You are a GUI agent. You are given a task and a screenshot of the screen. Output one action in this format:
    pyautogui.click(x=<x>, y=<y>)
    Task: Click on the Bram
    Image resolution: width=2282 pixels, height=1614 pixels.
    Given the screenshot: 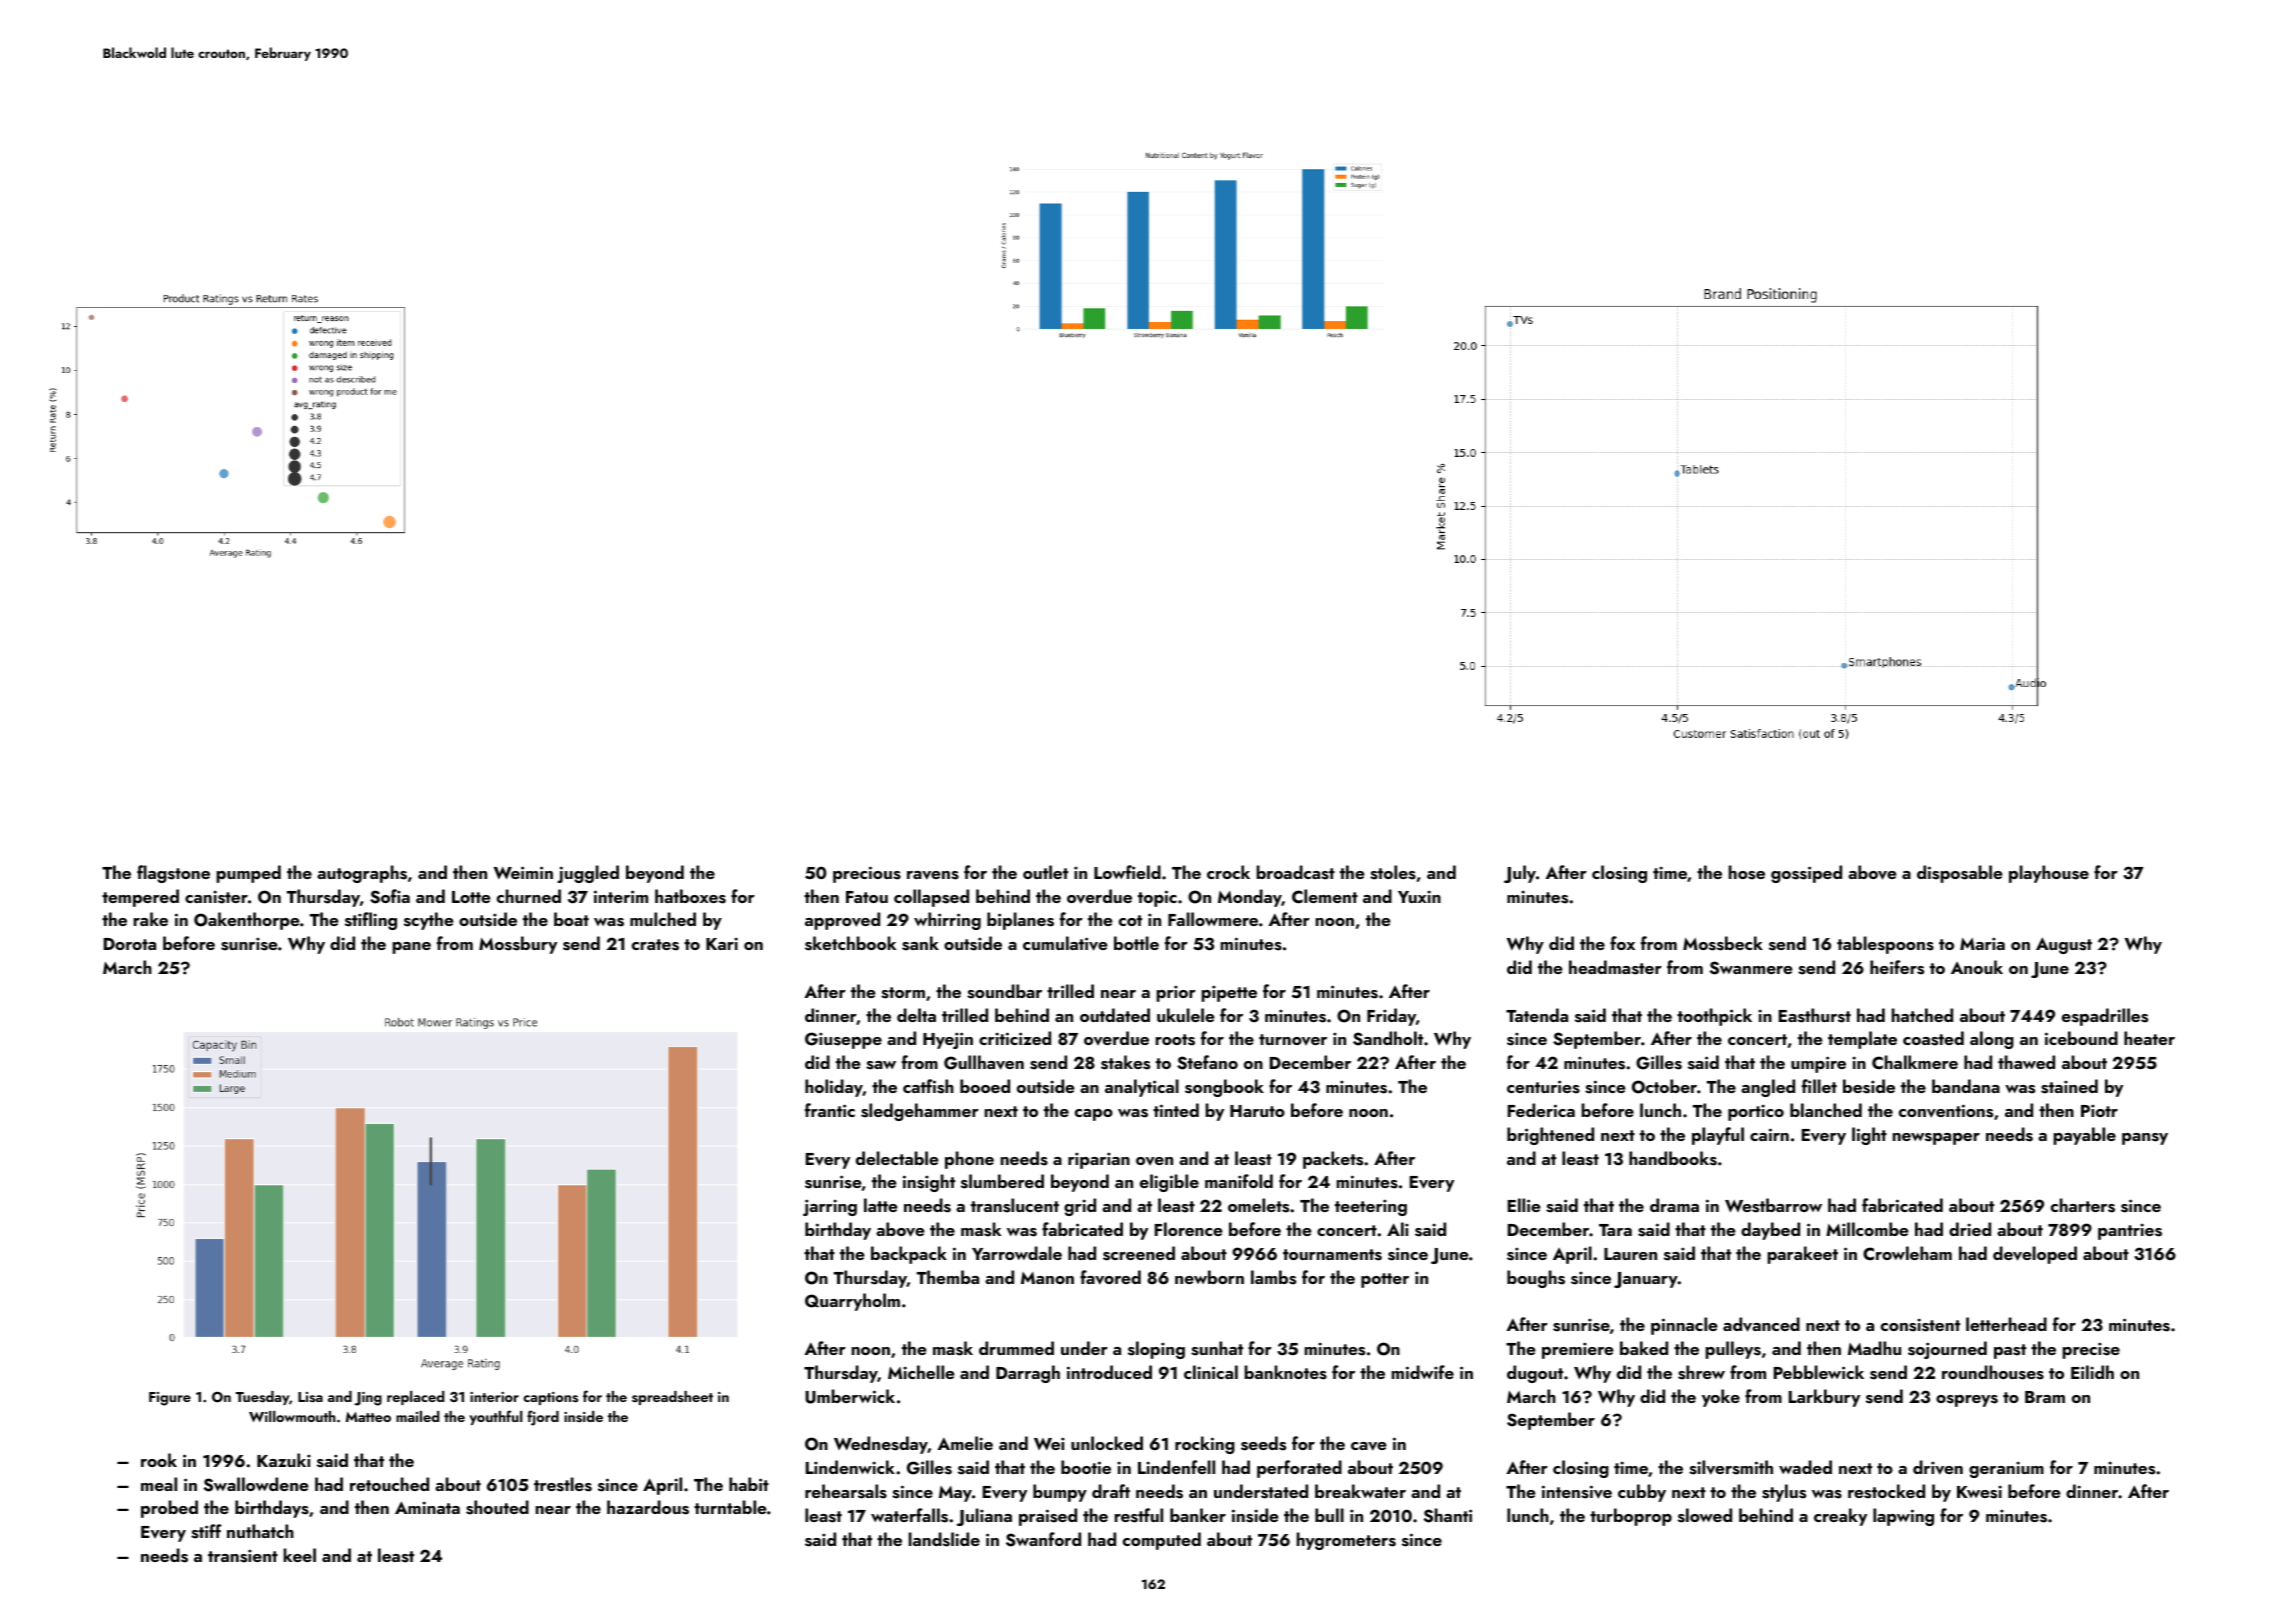 What is the action you would take?
    pyautogui.click(x=2045, y=1397)
